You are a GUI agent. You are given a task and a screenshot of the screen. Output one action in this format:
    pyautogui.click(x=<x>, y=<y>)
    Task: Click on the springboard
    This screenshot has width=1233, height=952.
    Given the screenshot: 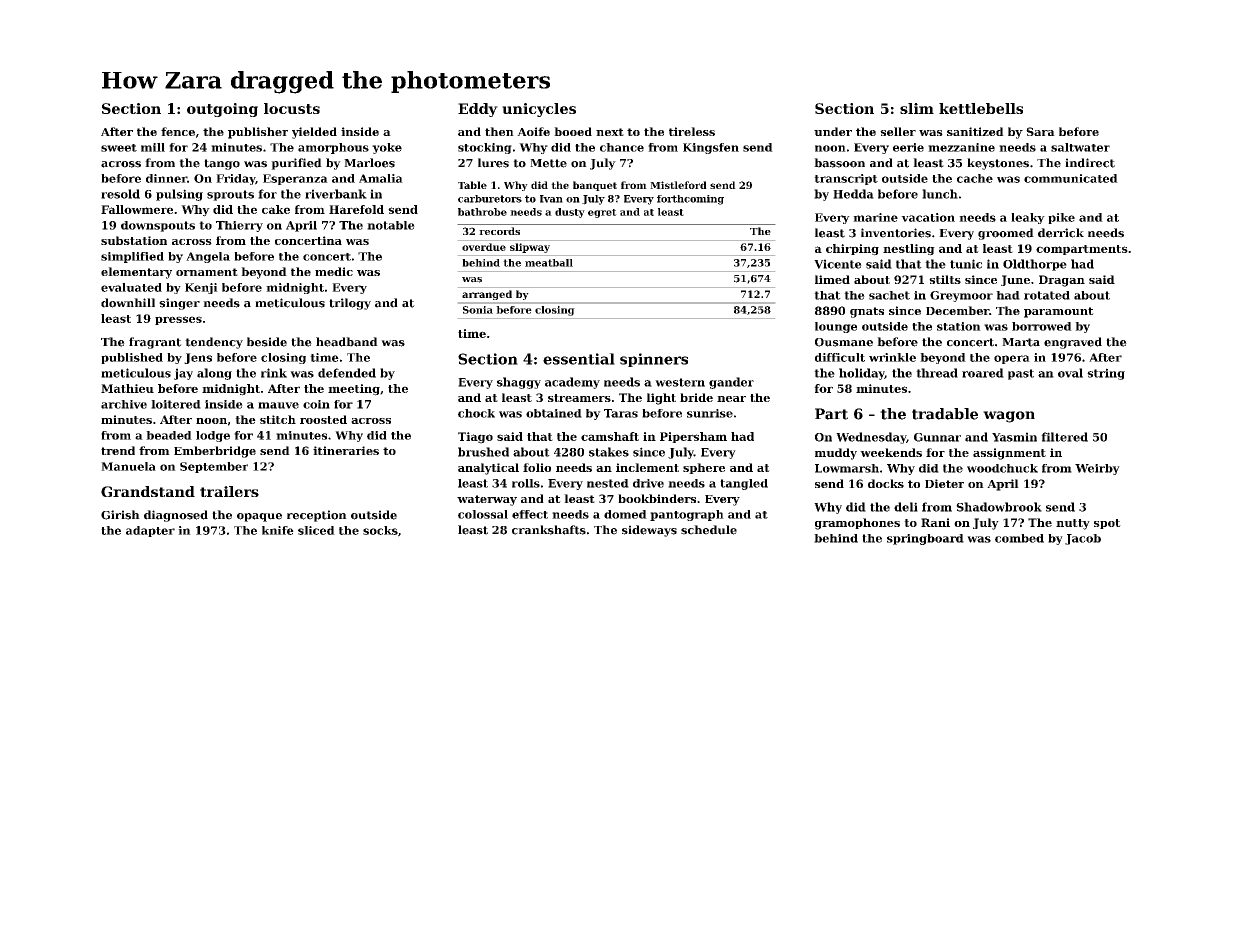 What is the action you would take?
    pyautogui.click(x=925, y=539)
